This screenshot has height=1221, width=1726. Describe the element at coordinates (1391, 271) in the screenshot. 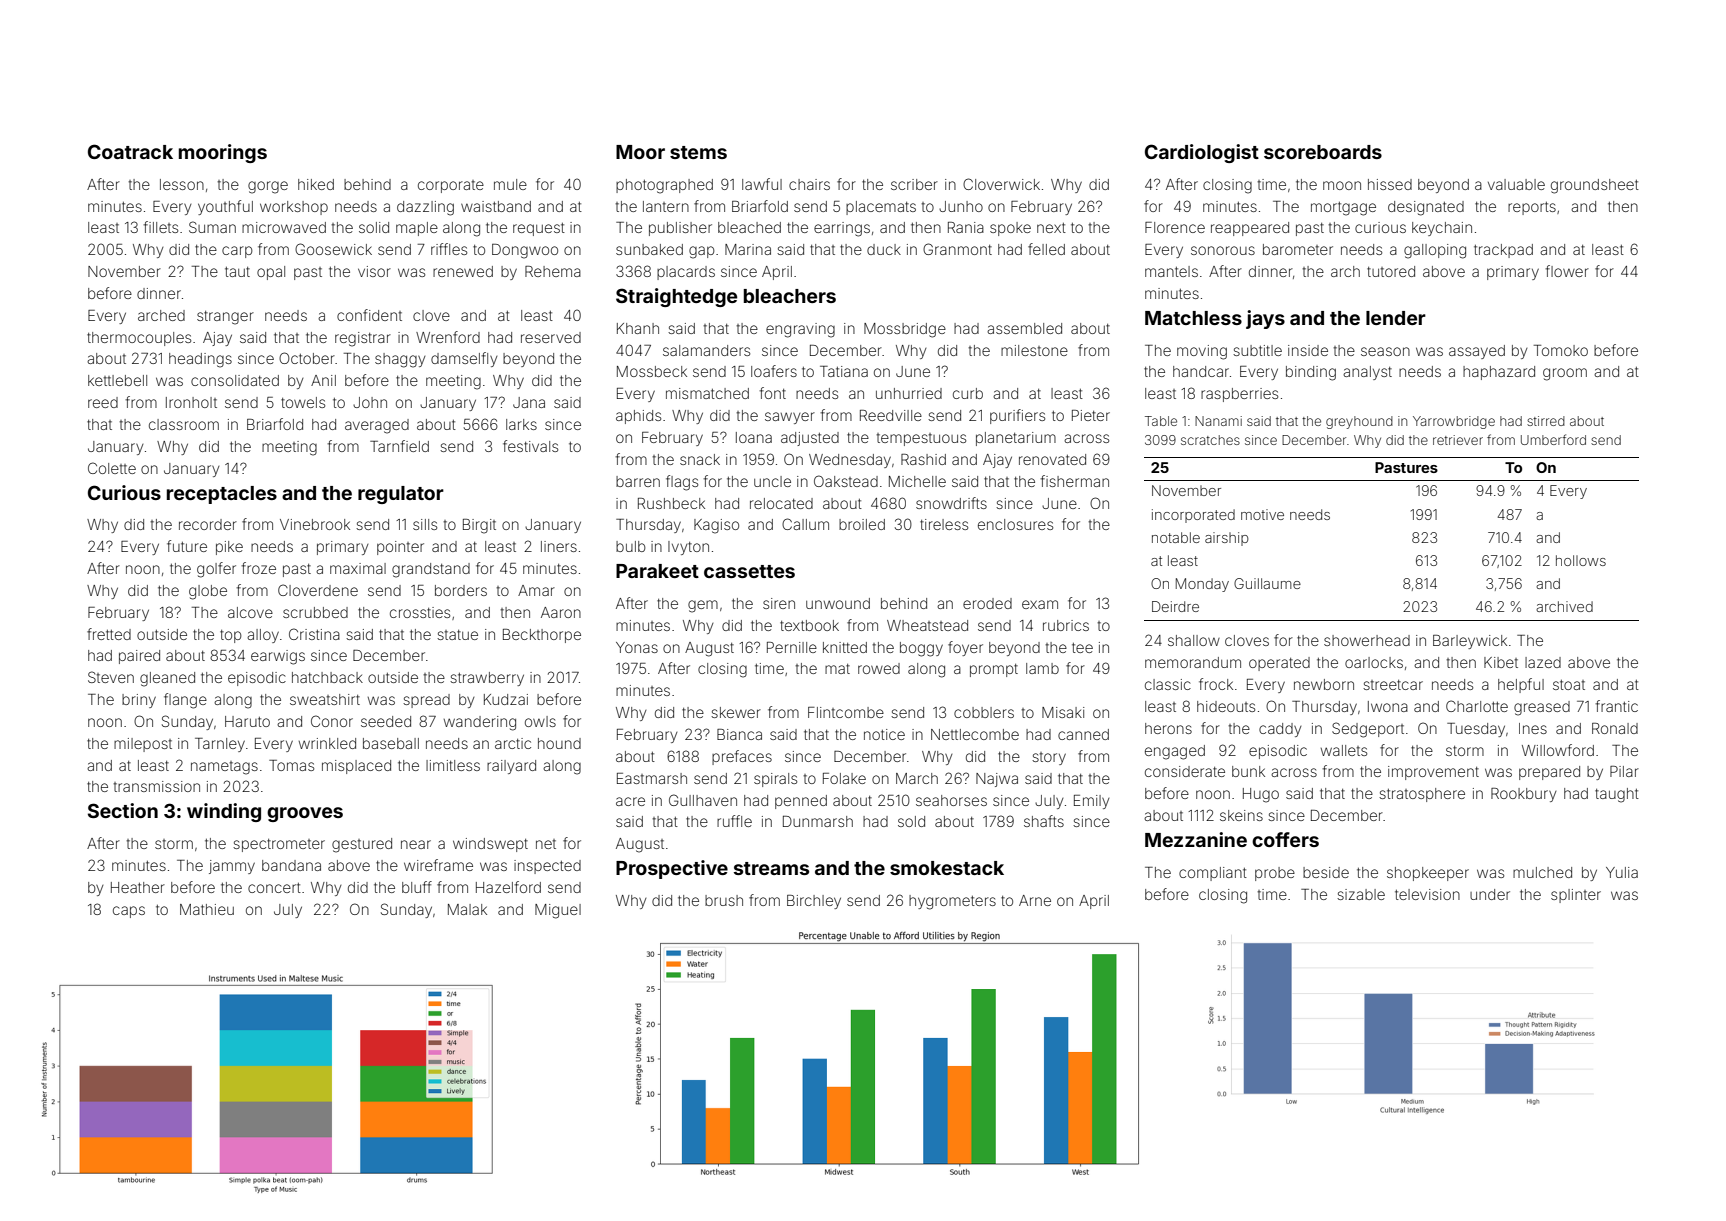

I see `tutored` at that location.
